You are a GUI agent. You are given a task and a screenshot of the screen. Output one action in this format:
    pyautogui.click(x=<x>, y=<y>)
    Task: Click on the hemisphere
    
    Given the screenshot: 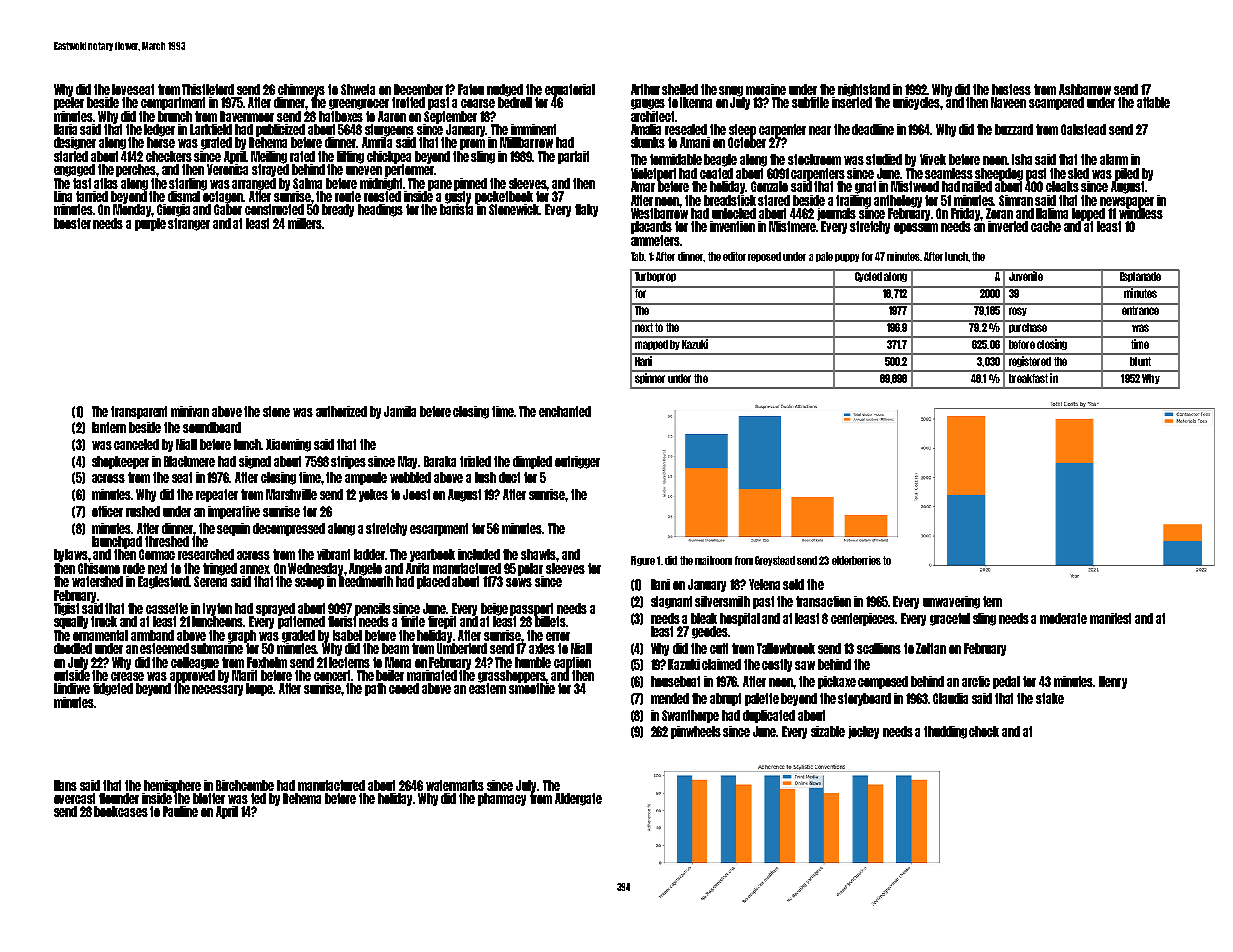 What is the action you would take?
    pyautogui.click(x=172, y=786)
